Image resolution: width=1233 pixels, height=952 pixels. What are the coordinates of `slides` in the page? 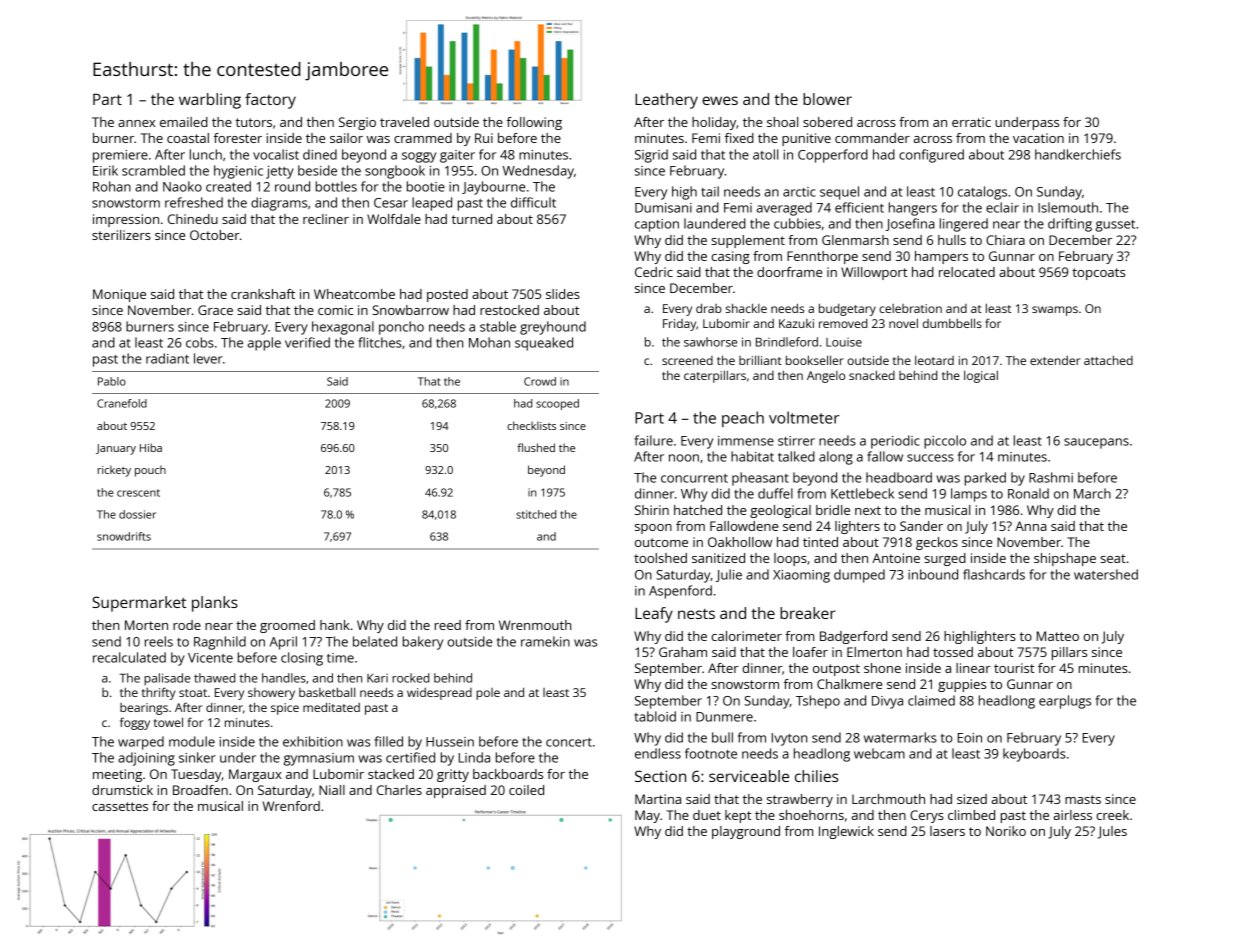 It's located at (563, 294).
